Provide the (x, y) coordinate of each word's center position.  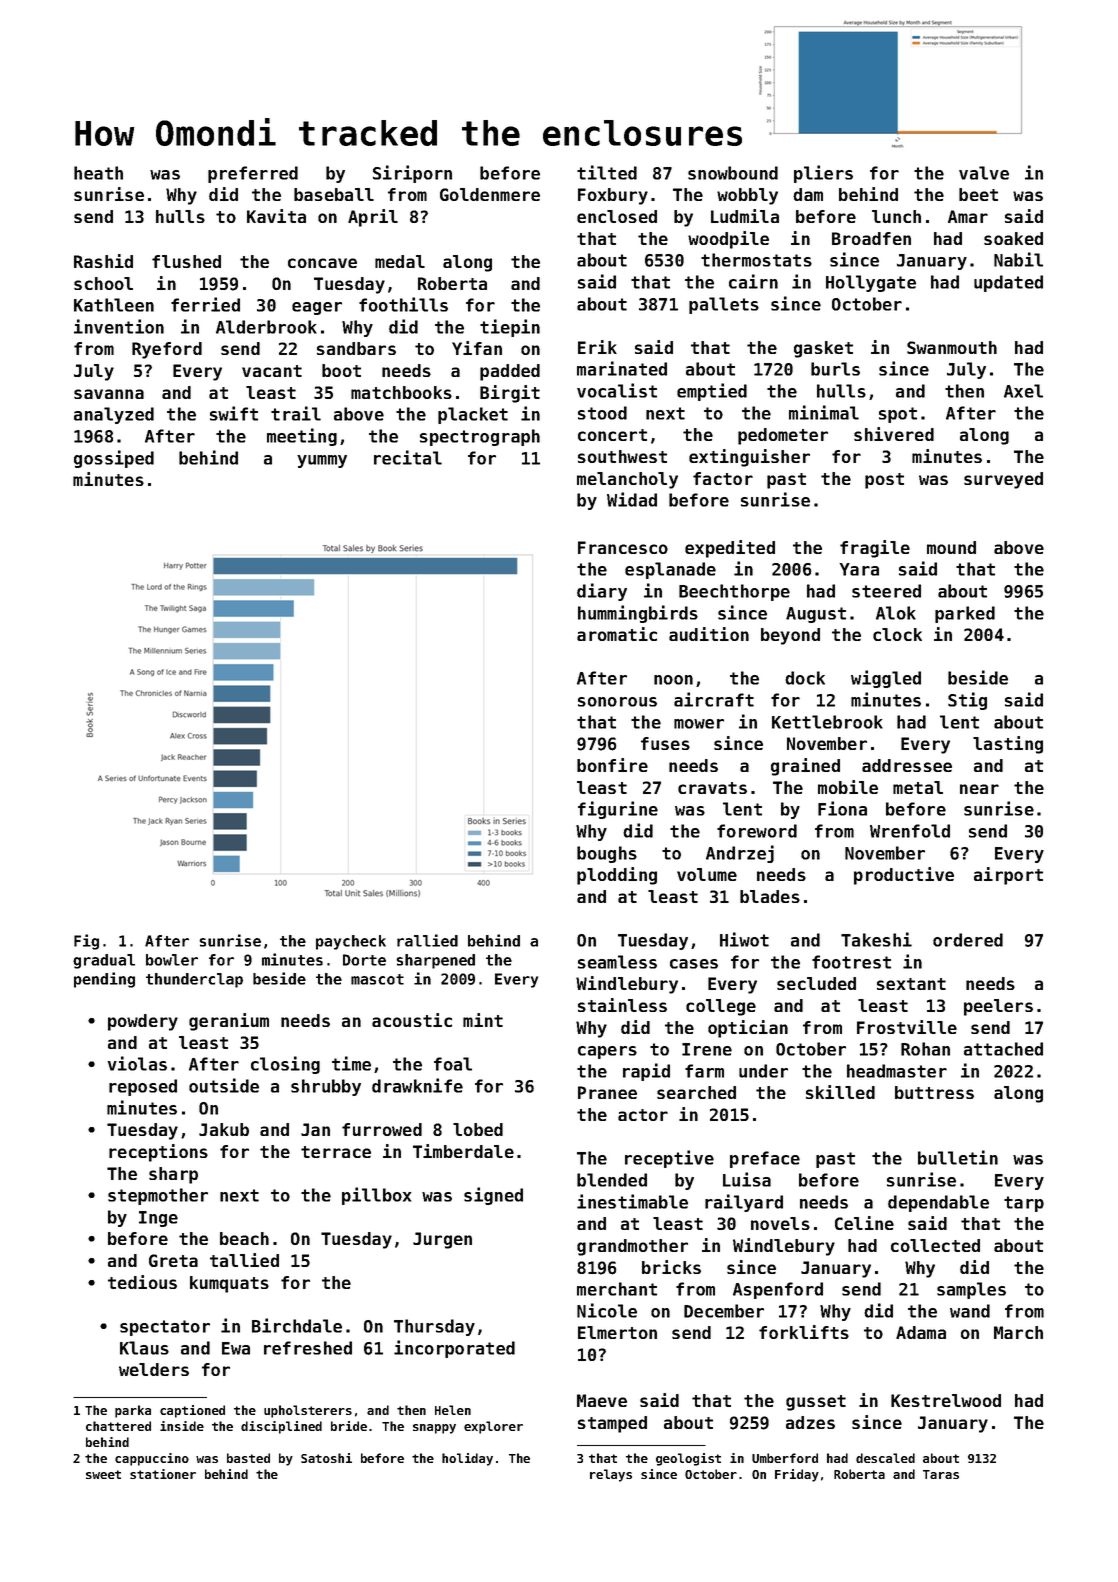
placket (473, 415)
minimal (824, 412)
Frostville (907, 1027)
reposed (143, 1087)
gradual (104, 961)
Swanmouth (952, 347)
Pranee (607, 1092)
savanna (109, 394)
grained (805, 767)
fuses (665, 743)
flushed (186, 261)
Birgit (510, 394)
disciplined (281, 1427)
